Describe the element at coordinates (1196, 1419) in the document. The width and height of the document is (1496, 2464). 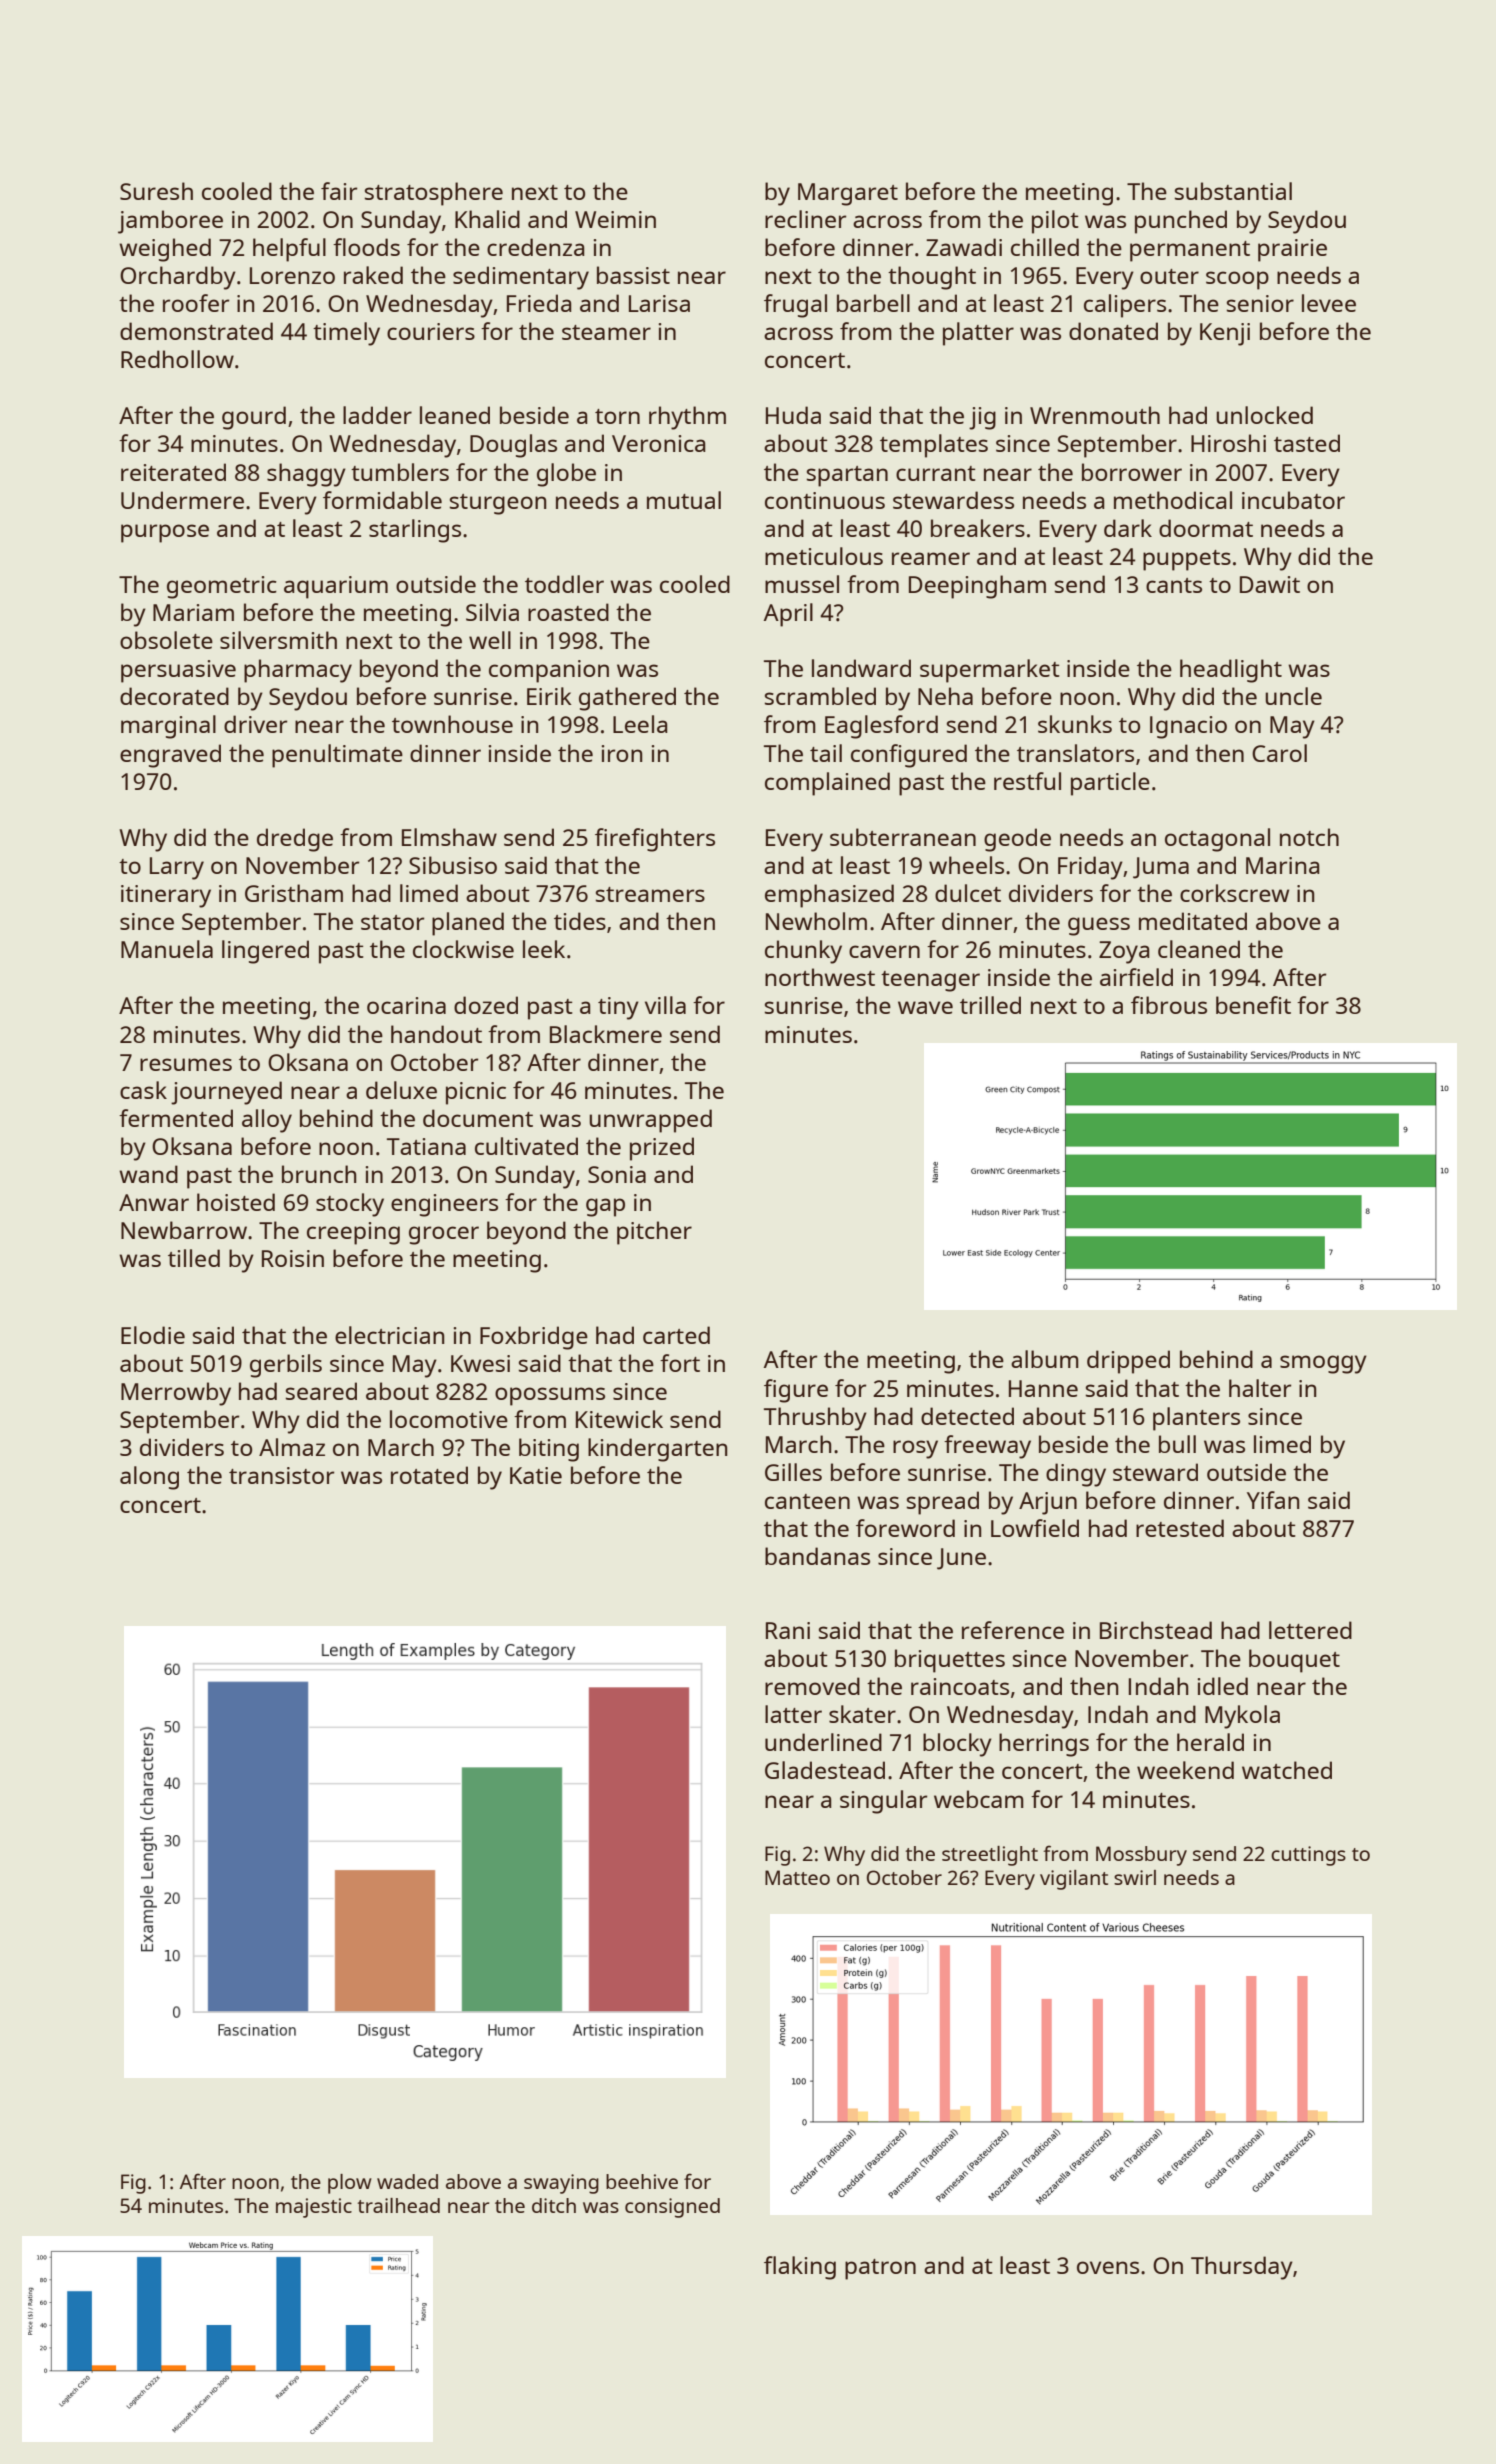
I see `planters` at that location.
